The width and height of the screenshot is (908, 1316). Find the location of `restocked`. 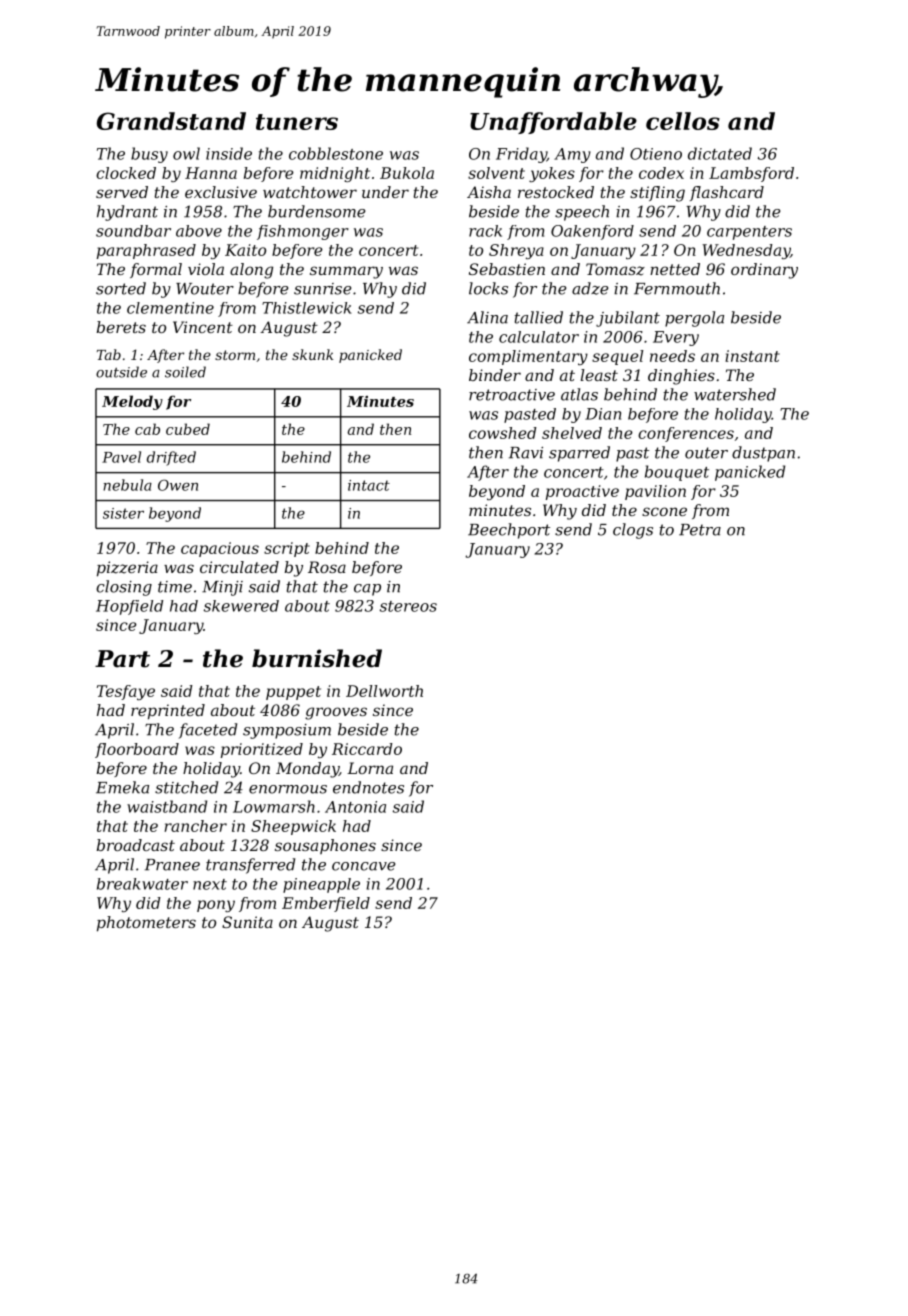

restocked is located at coordinates (556, 192).
